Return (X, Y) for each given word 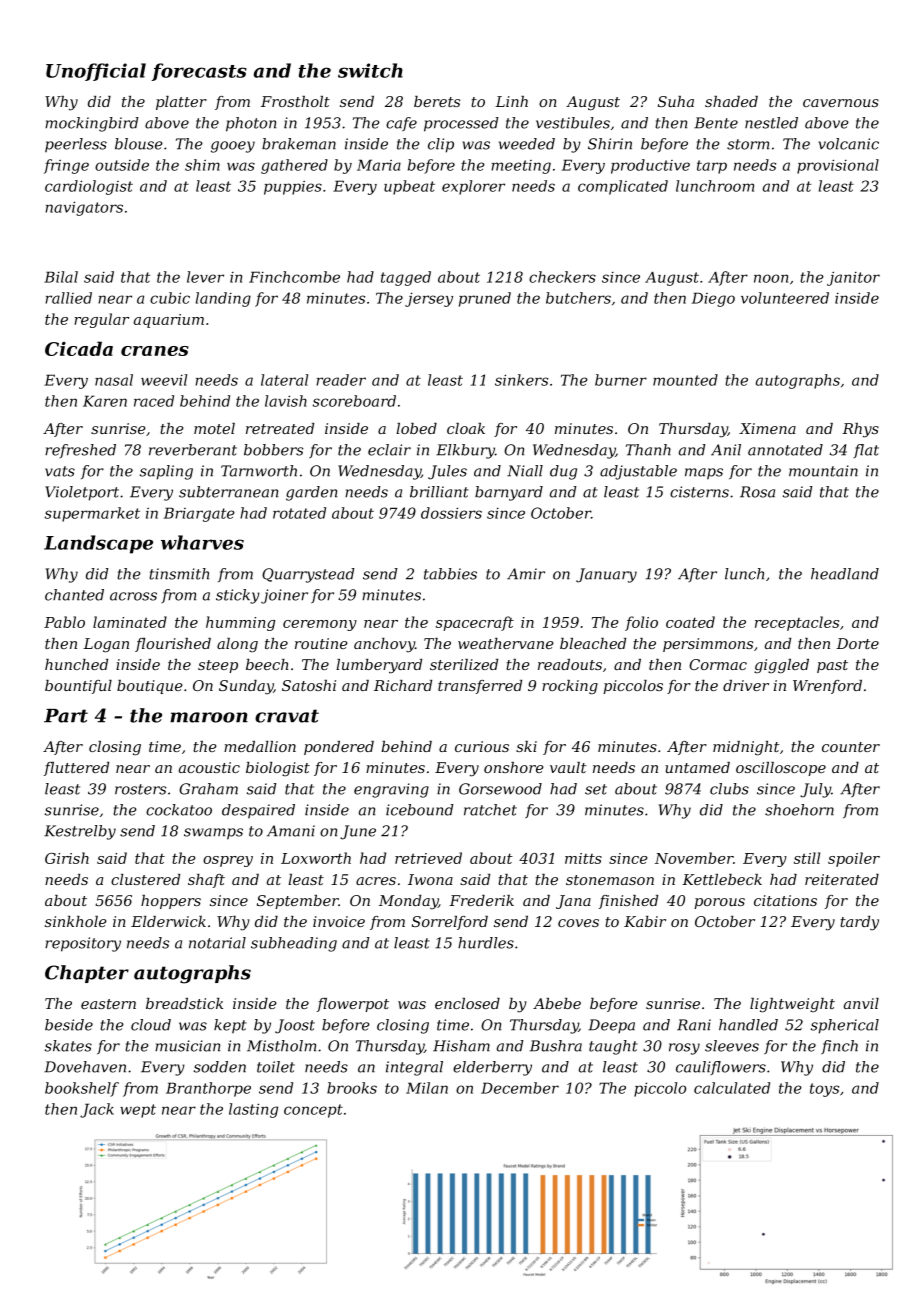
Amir (526, 574)
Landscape (98, 544)
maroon (209, 717)
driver (746, 685)
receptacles (797, 623)
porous (719, 903)
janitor (853, 278)
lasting (253, 1110)
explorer (473, 187)
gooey (233, 147)
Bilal (61, 277)
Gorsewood (500, 789)
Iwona (430, 879)
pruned (485, 299)
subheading (294, 944)
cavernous (841, 103)
